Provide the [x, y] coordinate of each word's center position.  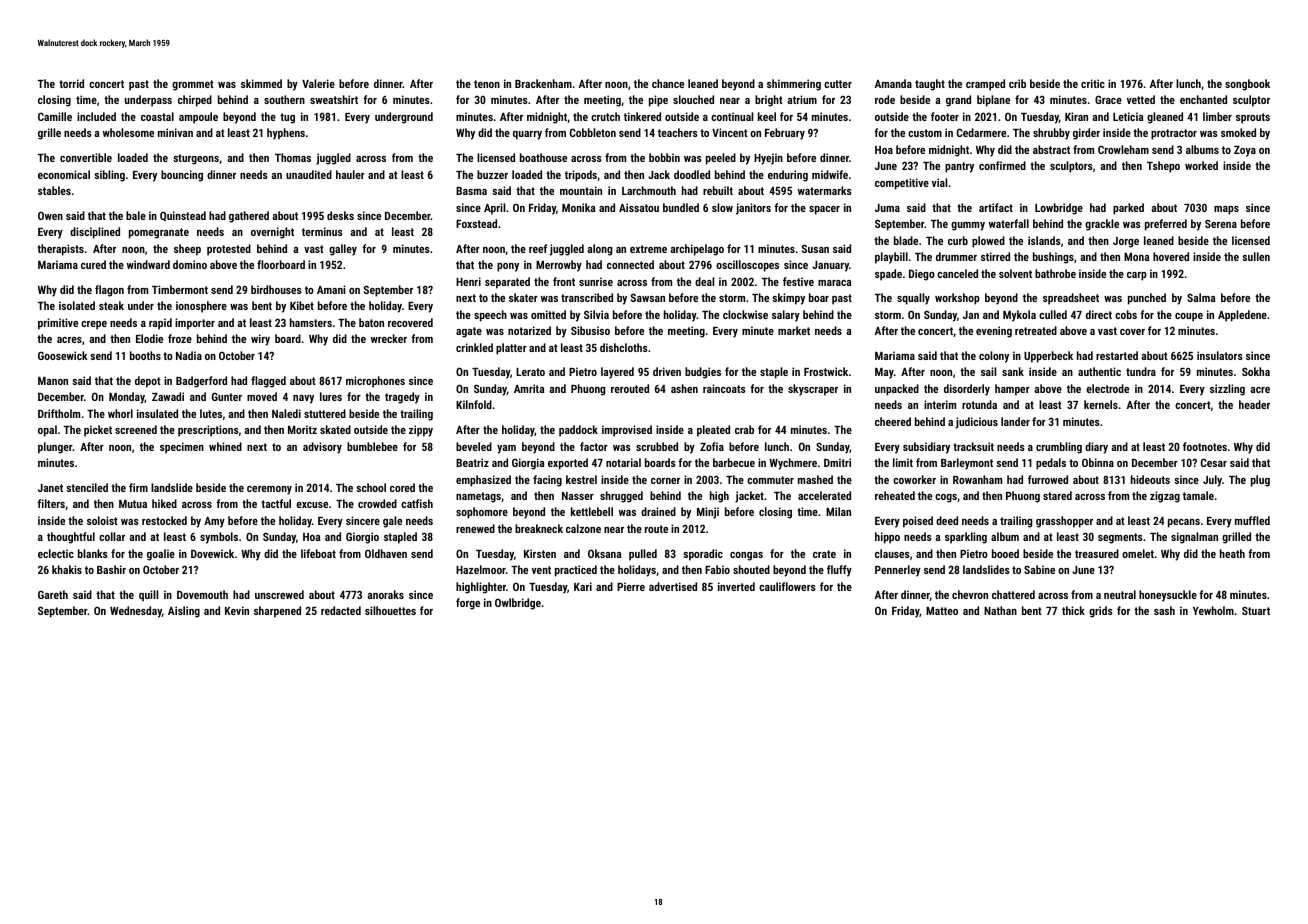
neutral [1120, 594]
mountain [581, 190]
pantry [959, 167]
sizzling [1227, 390]
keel [767, 116]
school [371, 487]
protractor [1174, 134]
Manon [53, 381]
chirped [195, 101]
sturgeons [196, 159]
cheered [893, 421]
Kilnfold [474, 404]
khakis [67, 569]
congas [746, 556]
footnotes [1205, 446]
